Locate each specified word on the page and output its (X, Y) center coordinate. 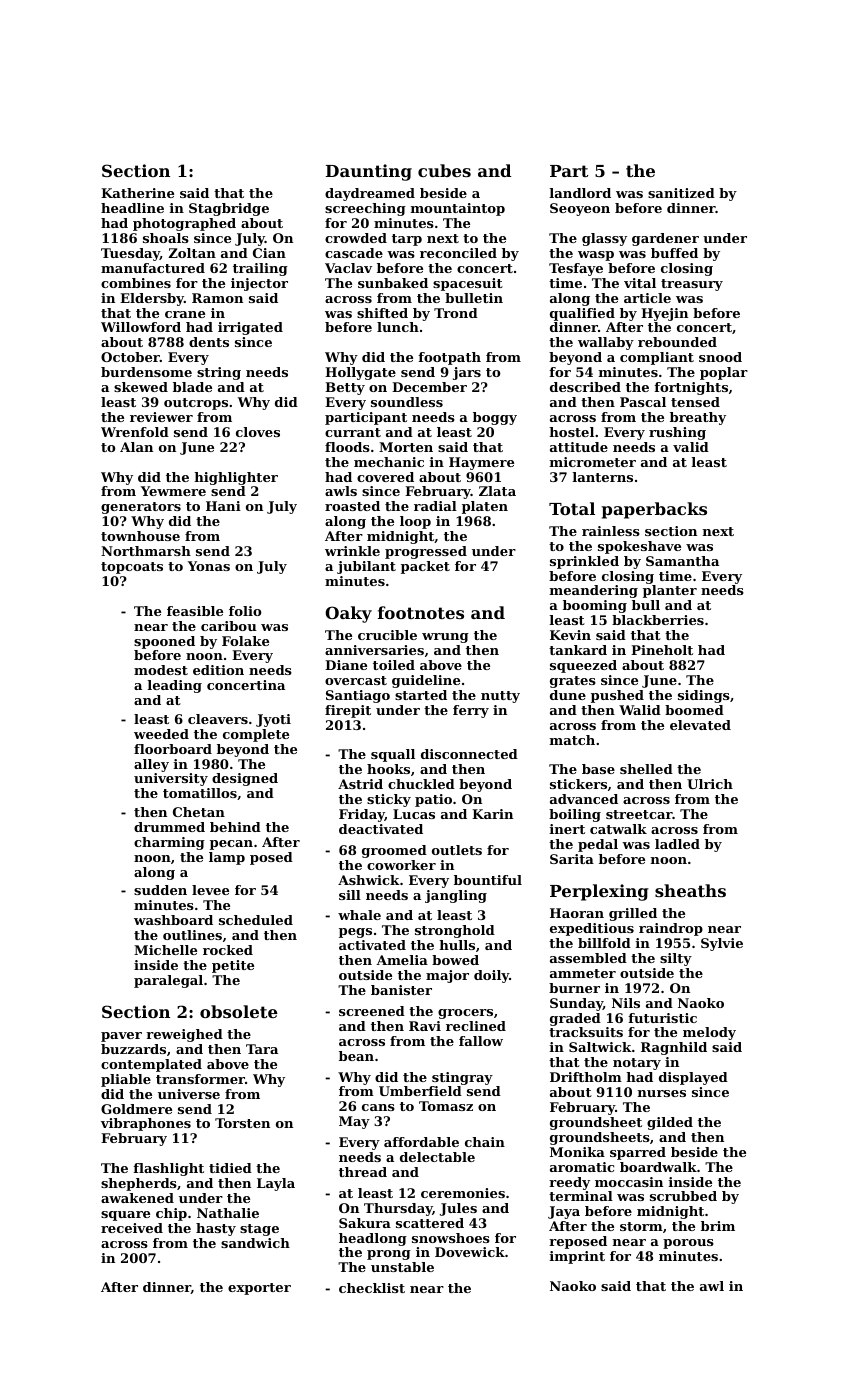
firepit (348, 711)
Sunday (576, 1004)
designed (245, 779)
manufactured (153, 268)
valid (691, 447)
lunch (398, 327)
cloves (258, 432)
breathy (698, 418)
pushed (617, 696)
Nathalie (228, 1213)
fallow (481, 1041)
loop (415, 522)
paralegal (168, 981)
